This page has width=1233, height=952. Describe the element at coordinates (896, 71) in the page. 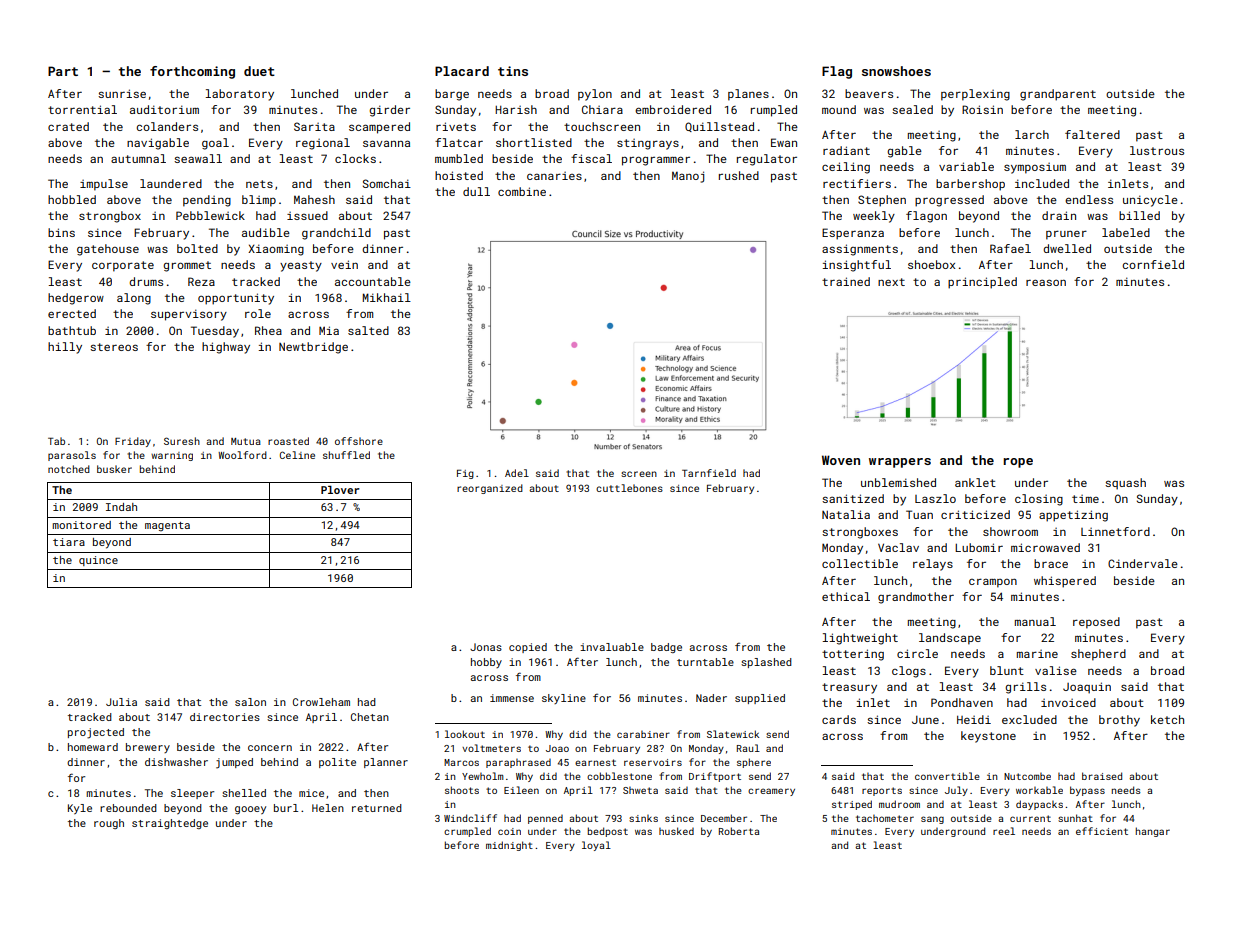

I see `snowshoes` at that location.
